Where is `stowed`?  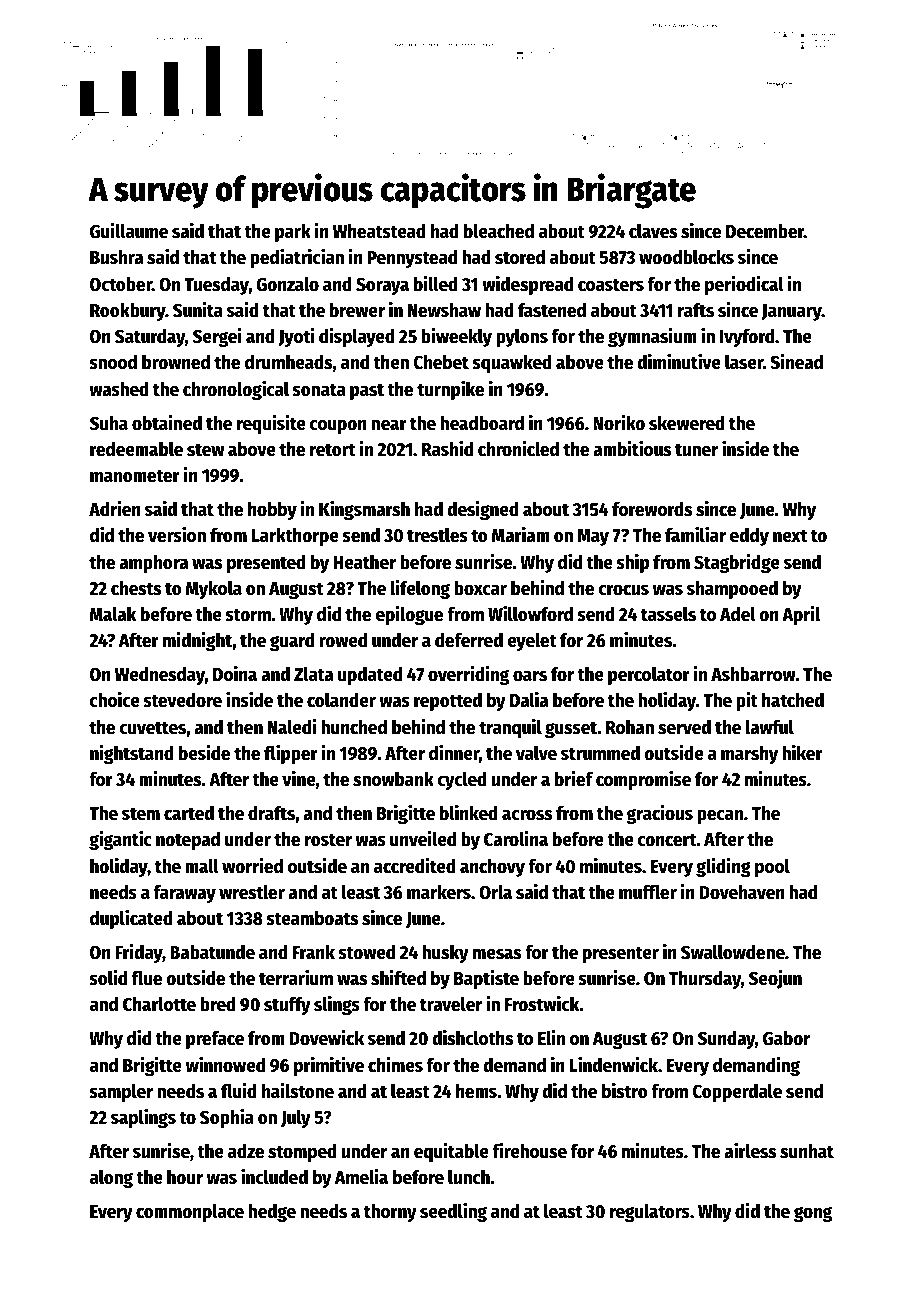
stowed is located at coordinates (366, 952).
